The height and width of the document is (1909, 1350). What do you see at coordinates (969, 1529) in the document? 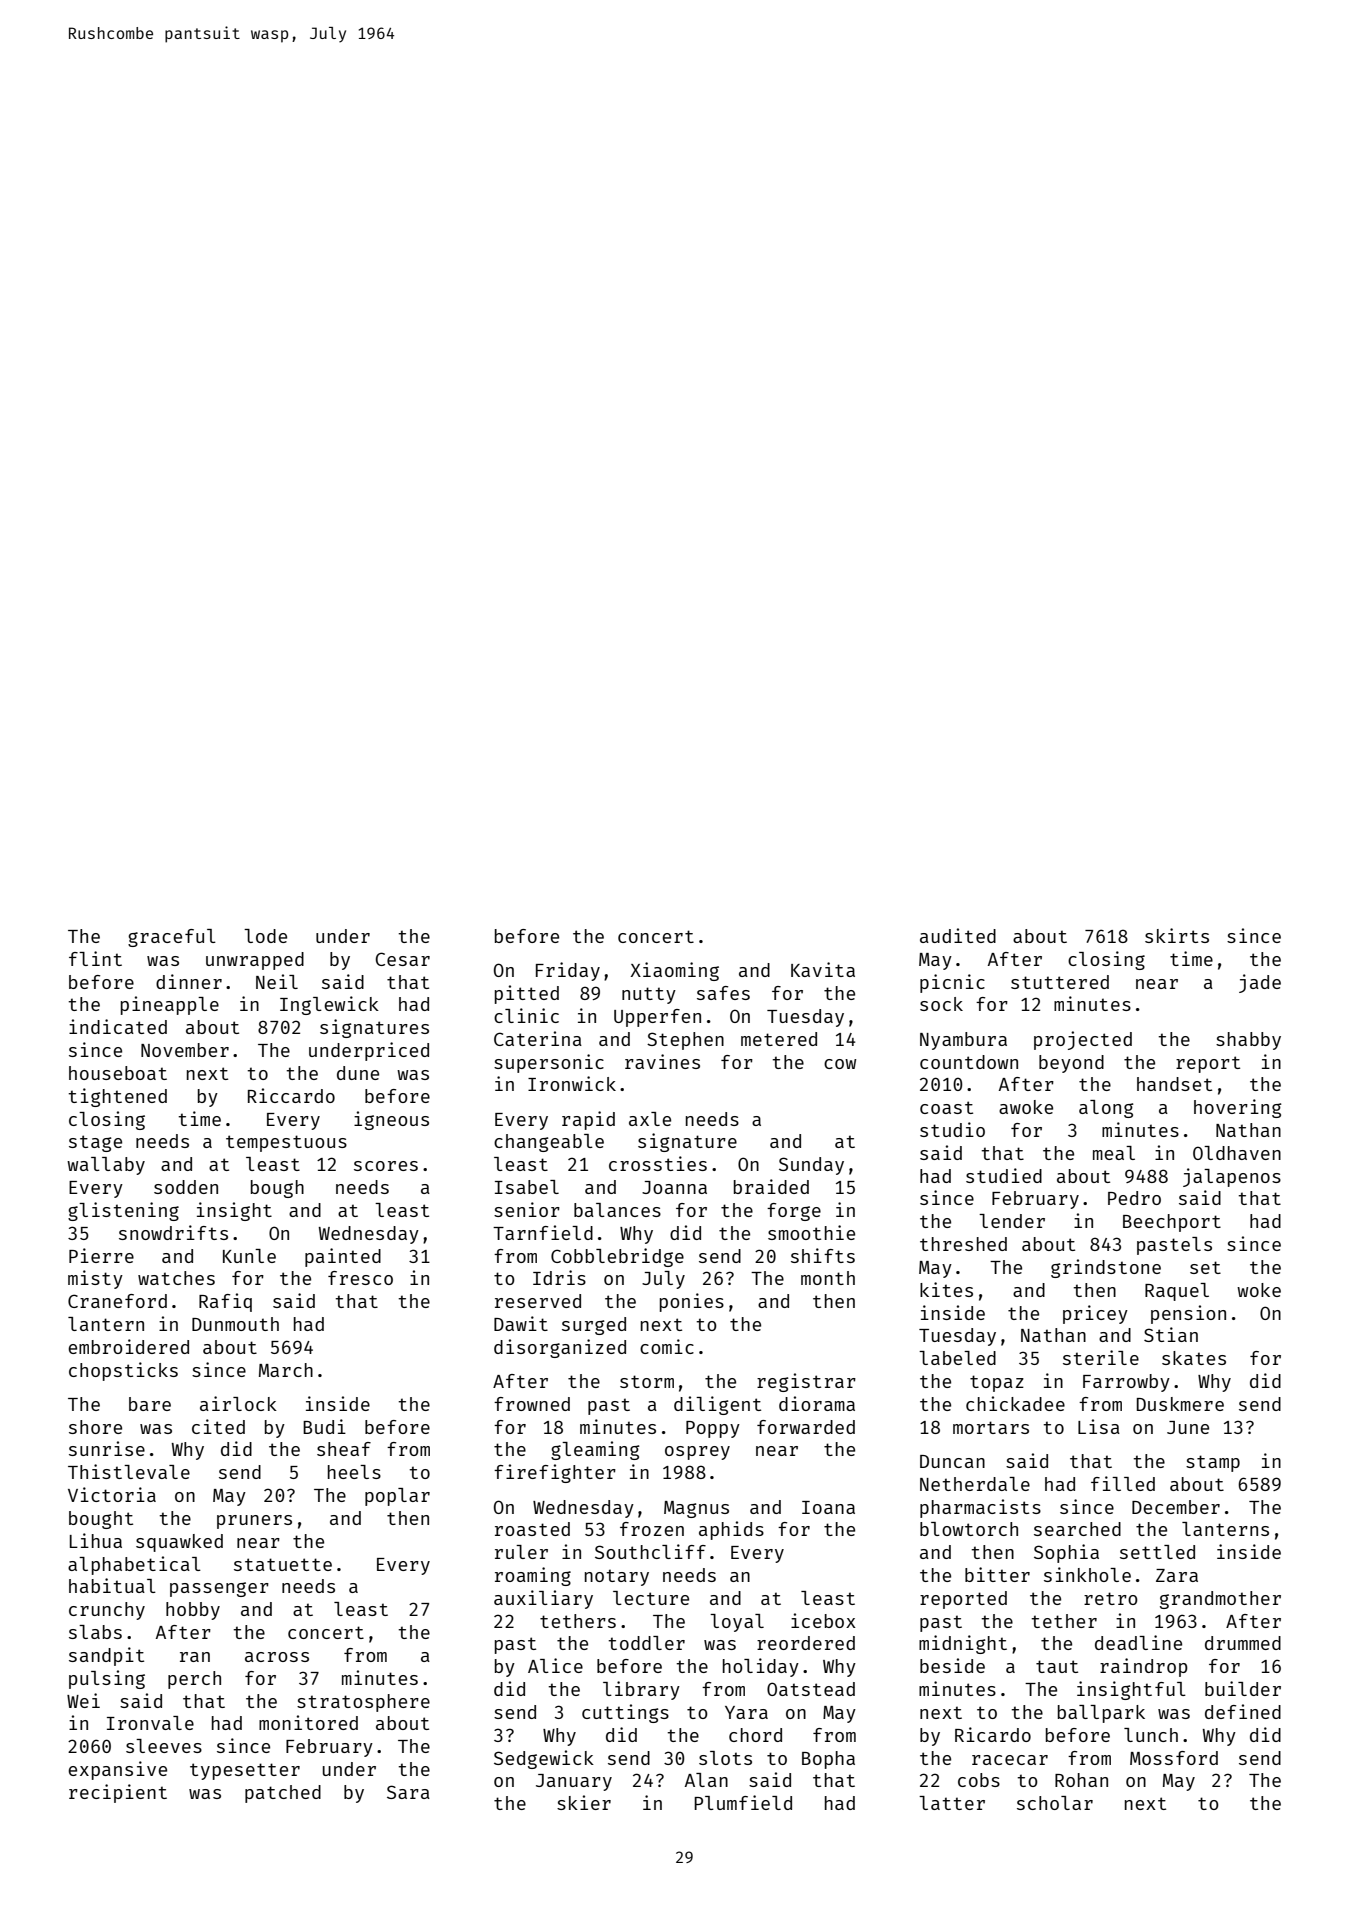
I see `blowtorch` at bounding box center [969, 1529].
